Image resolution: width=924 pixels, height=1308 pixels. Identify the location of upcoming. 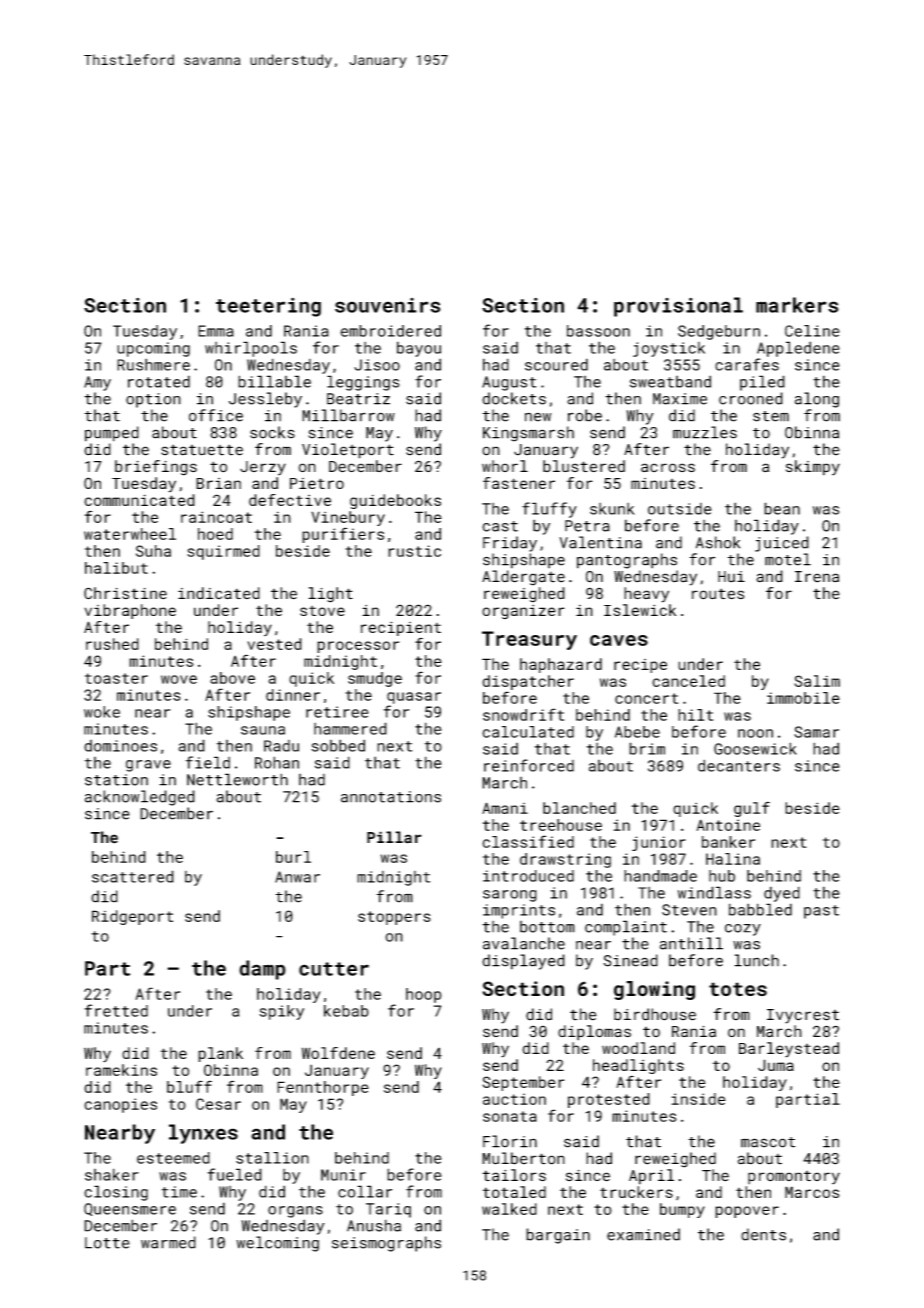
(153, 349).
